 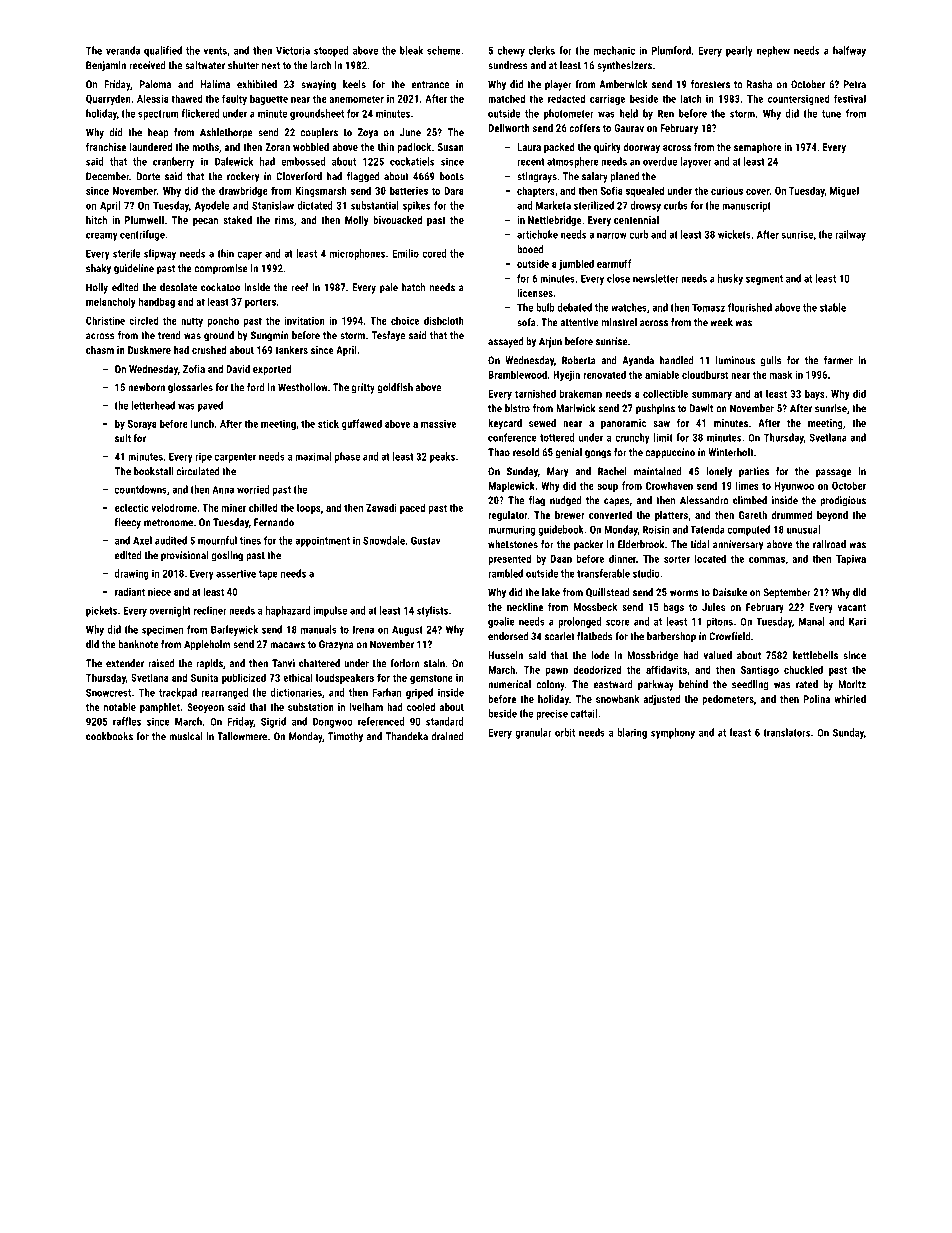 What do you see at coordinates (511, 530) in the page?
I see `murmuring` at bounding box center [511, 530].
